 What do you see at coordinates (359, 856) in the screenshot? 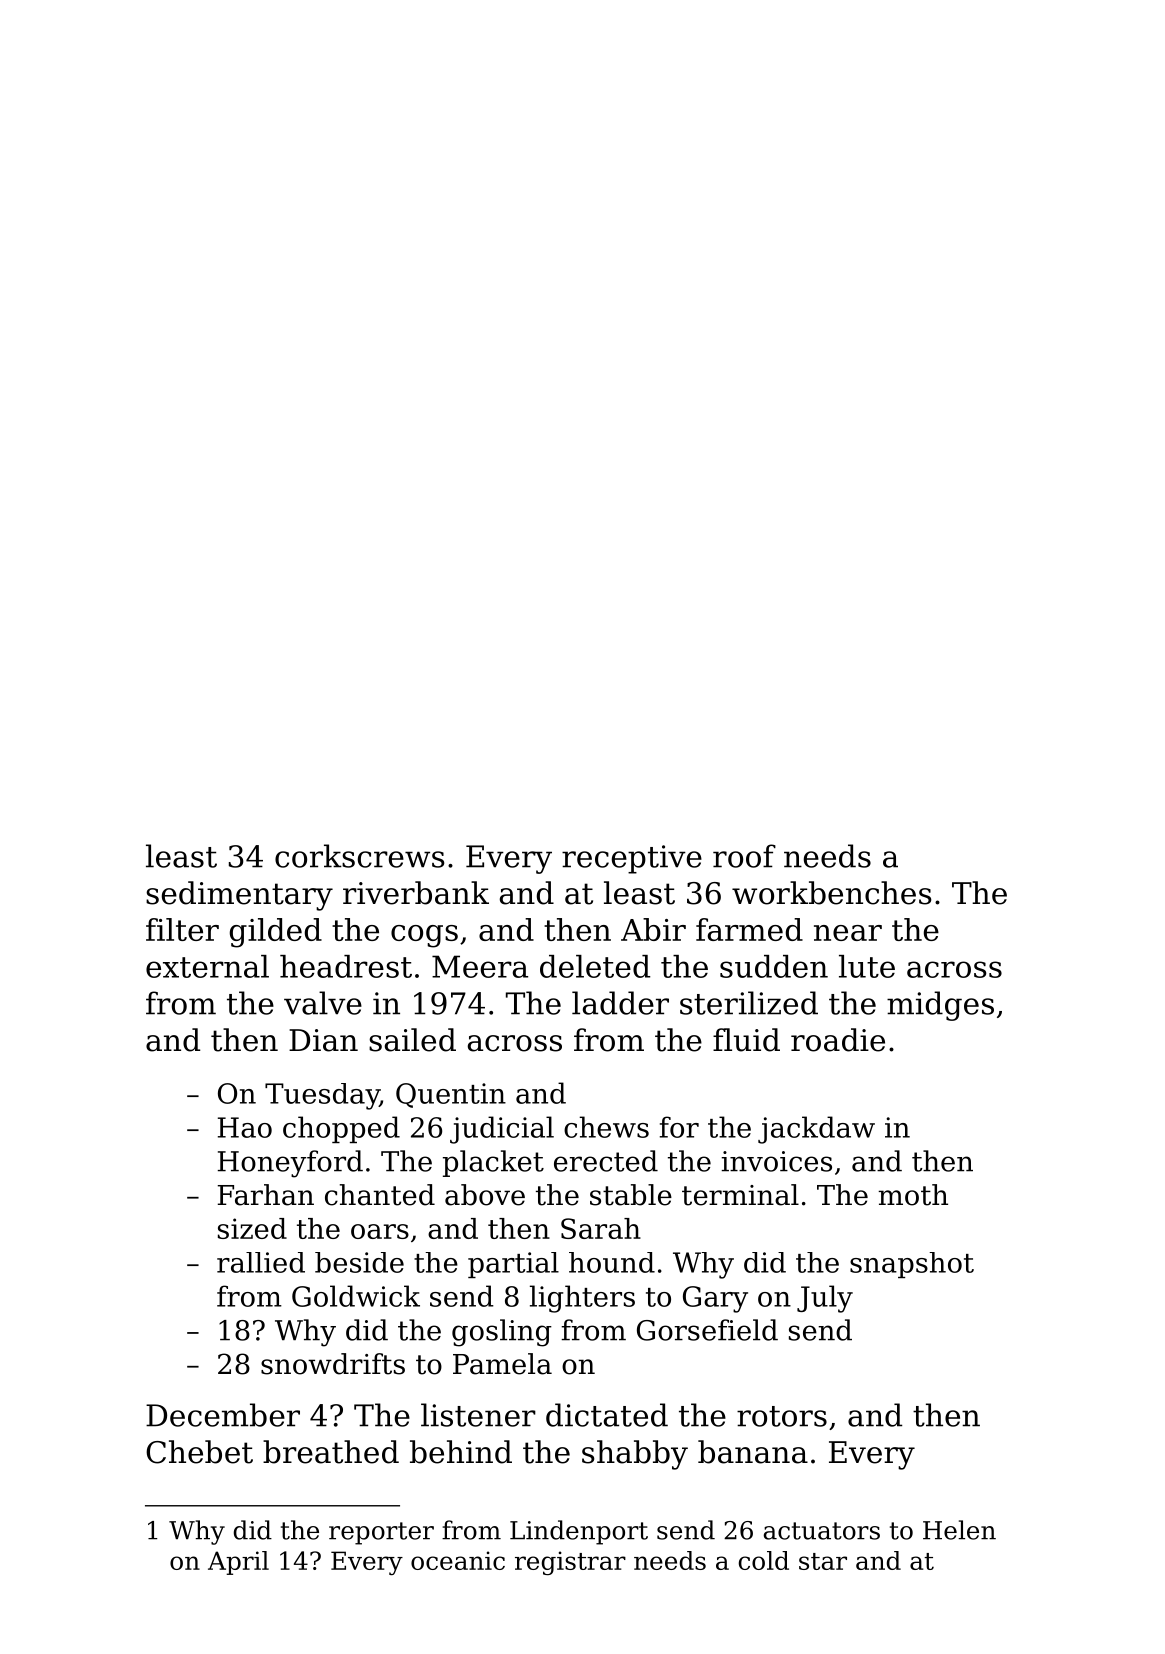
I see `corkscrews` at bounding box center [359, 856].
